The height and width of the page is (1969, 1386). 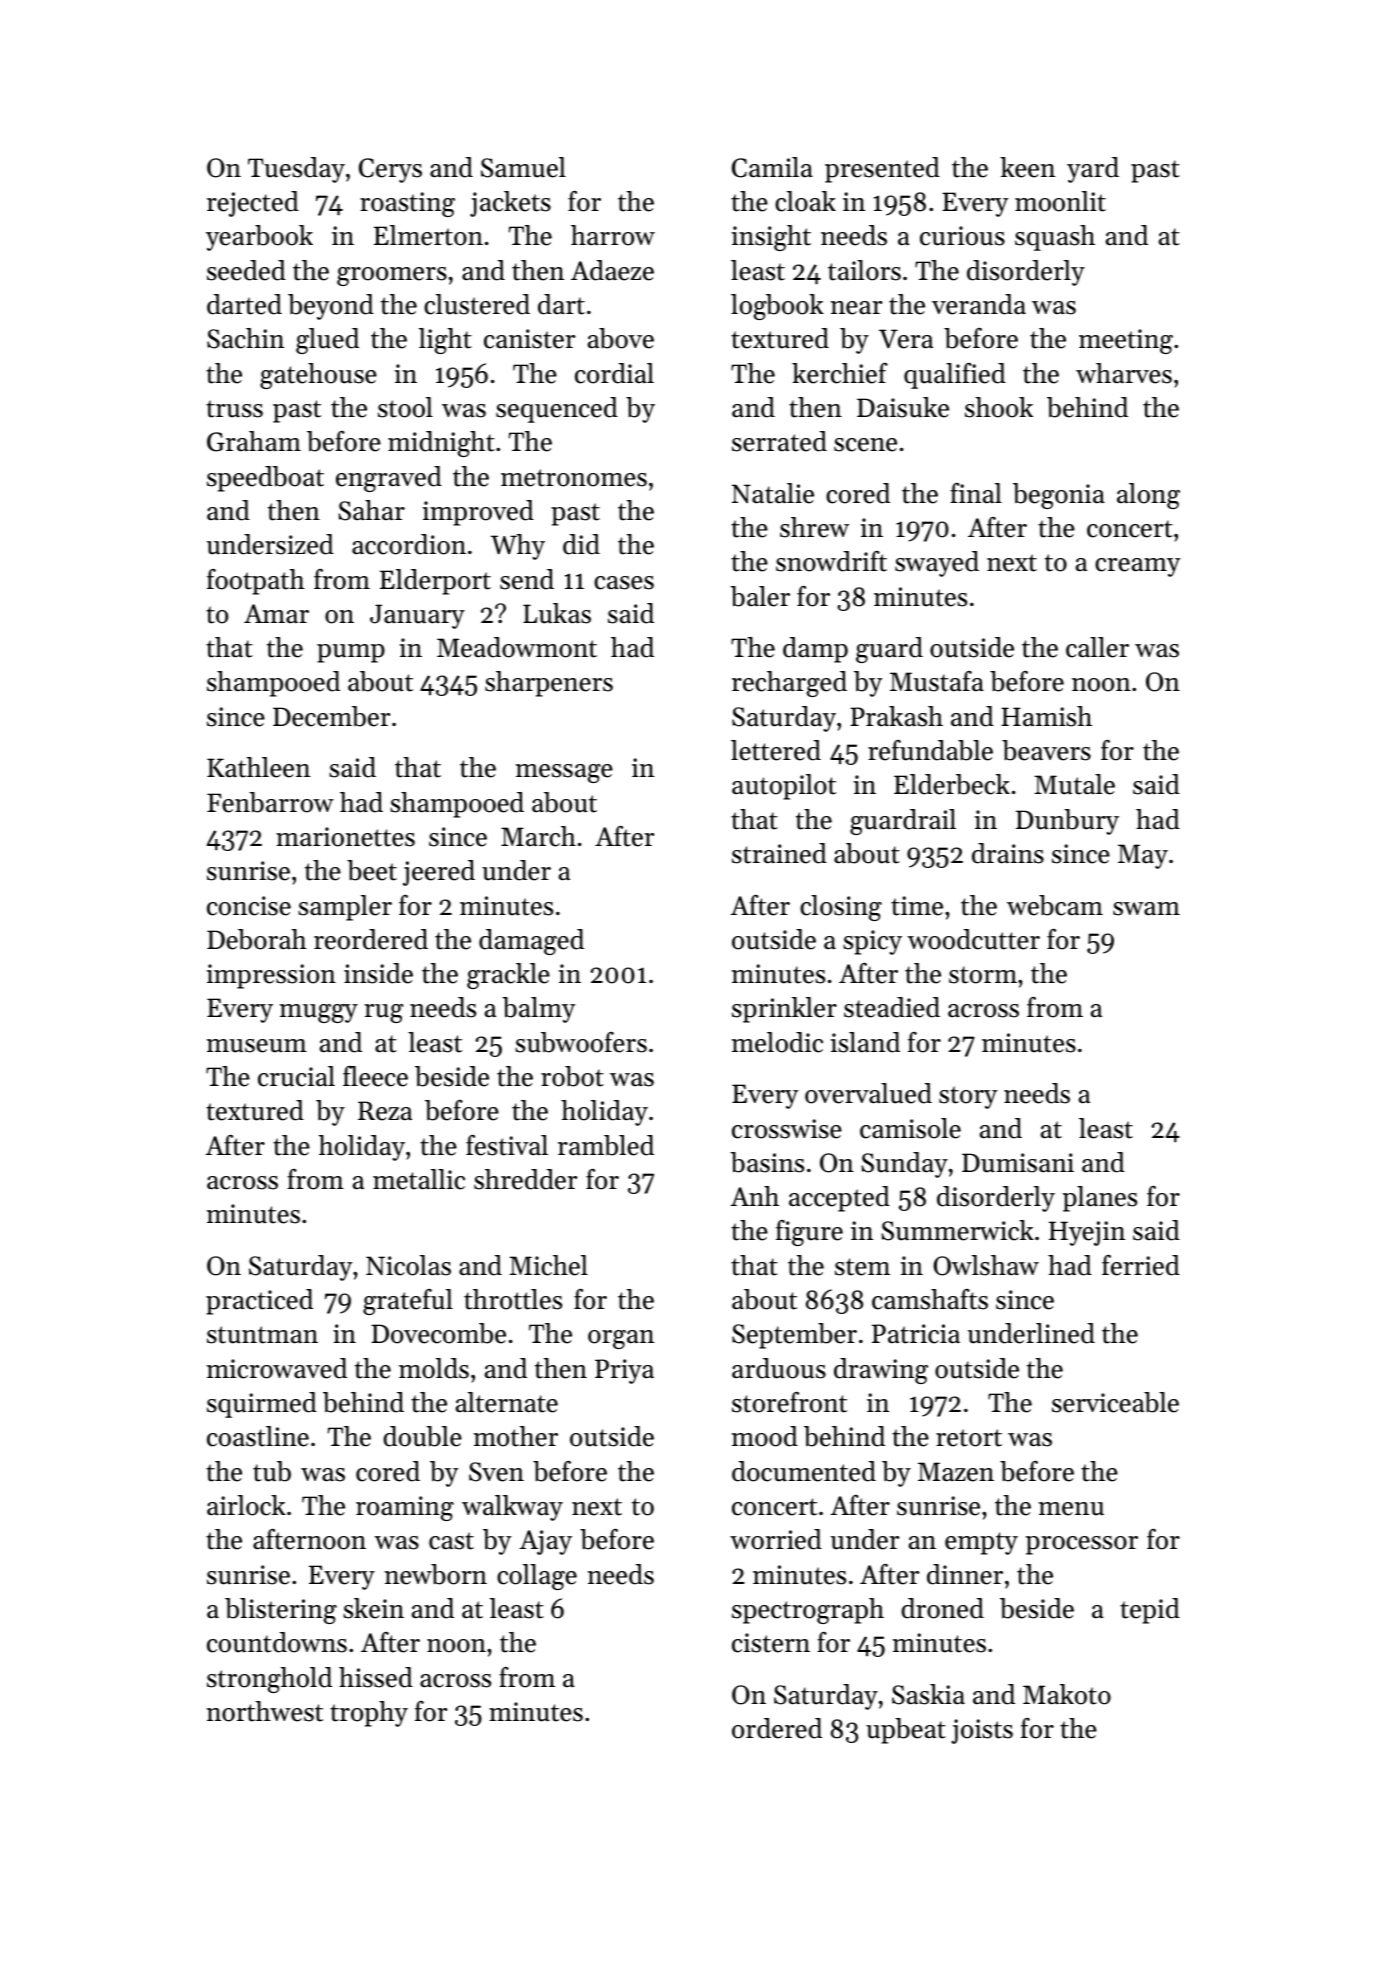 I want to click on crucial, so click(x=296, y=1076).
